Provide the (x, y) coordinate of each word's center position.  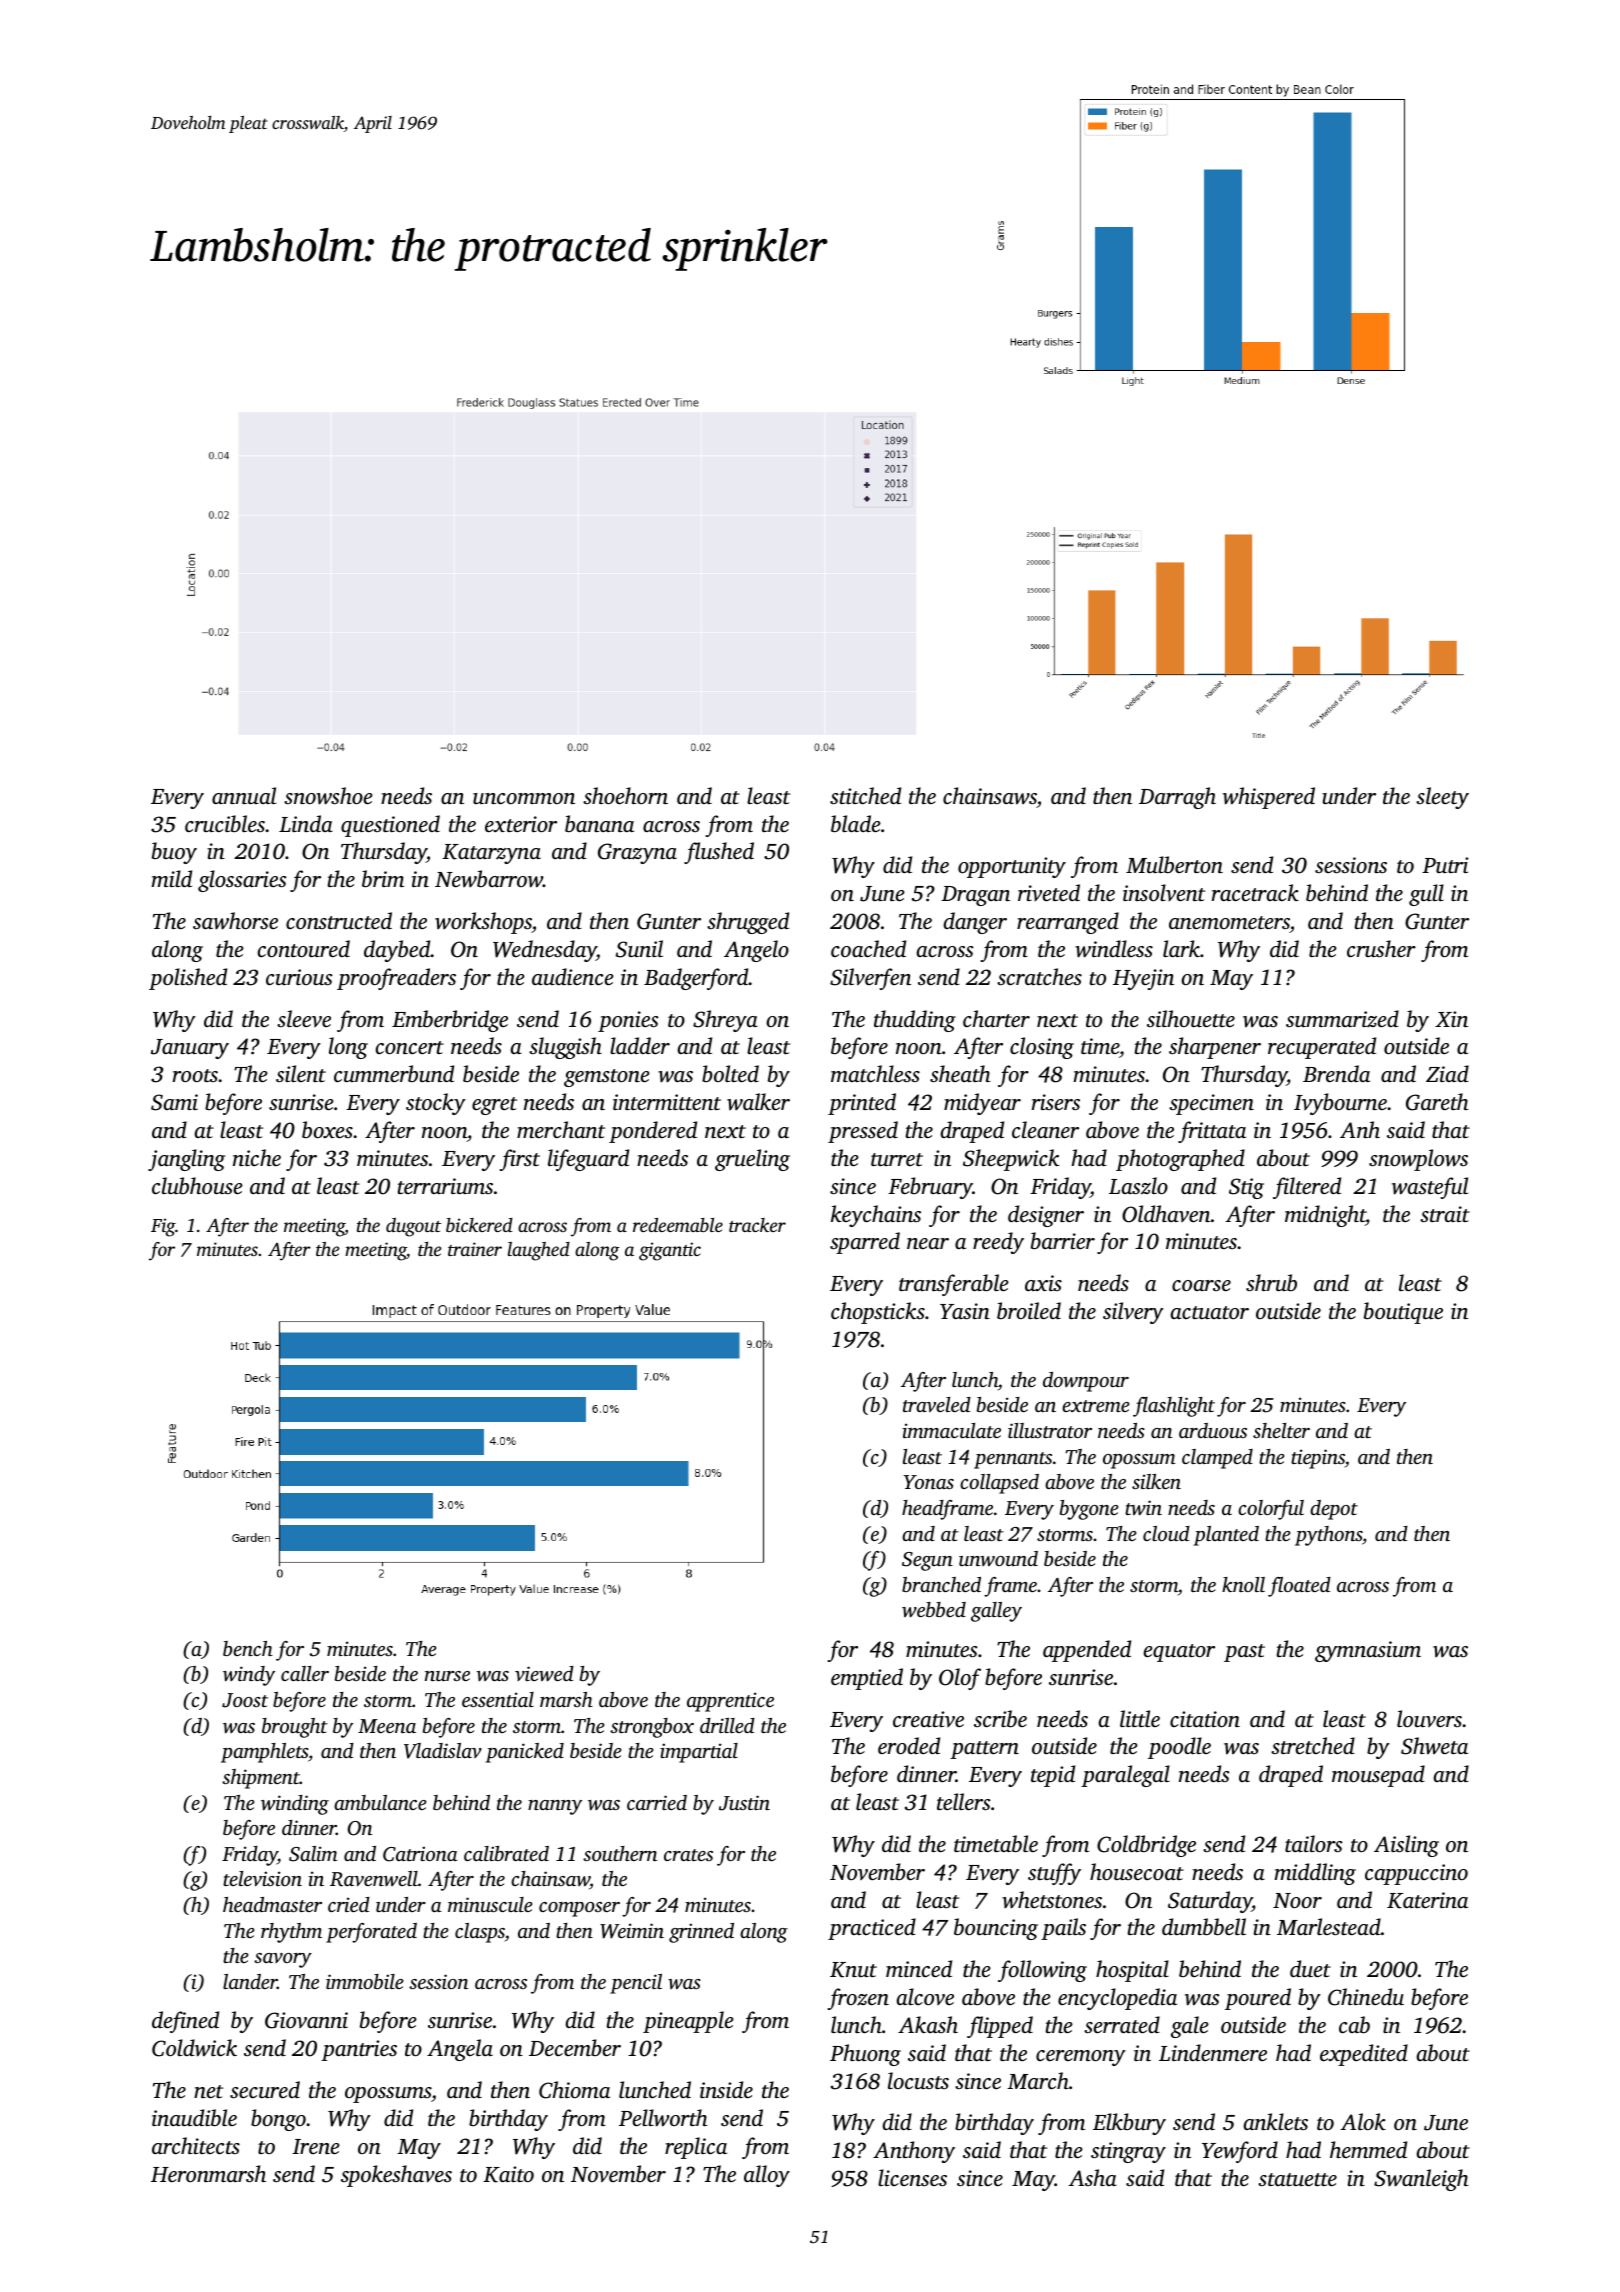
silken (1156, 1481)
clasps (480, 1933)
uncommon (524, 798)
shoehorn (625, 795)
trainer (475, 1249)
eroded (909, 1745)
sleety (1442, 798)
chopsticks (878, 1313)
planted (1226, 1536)
